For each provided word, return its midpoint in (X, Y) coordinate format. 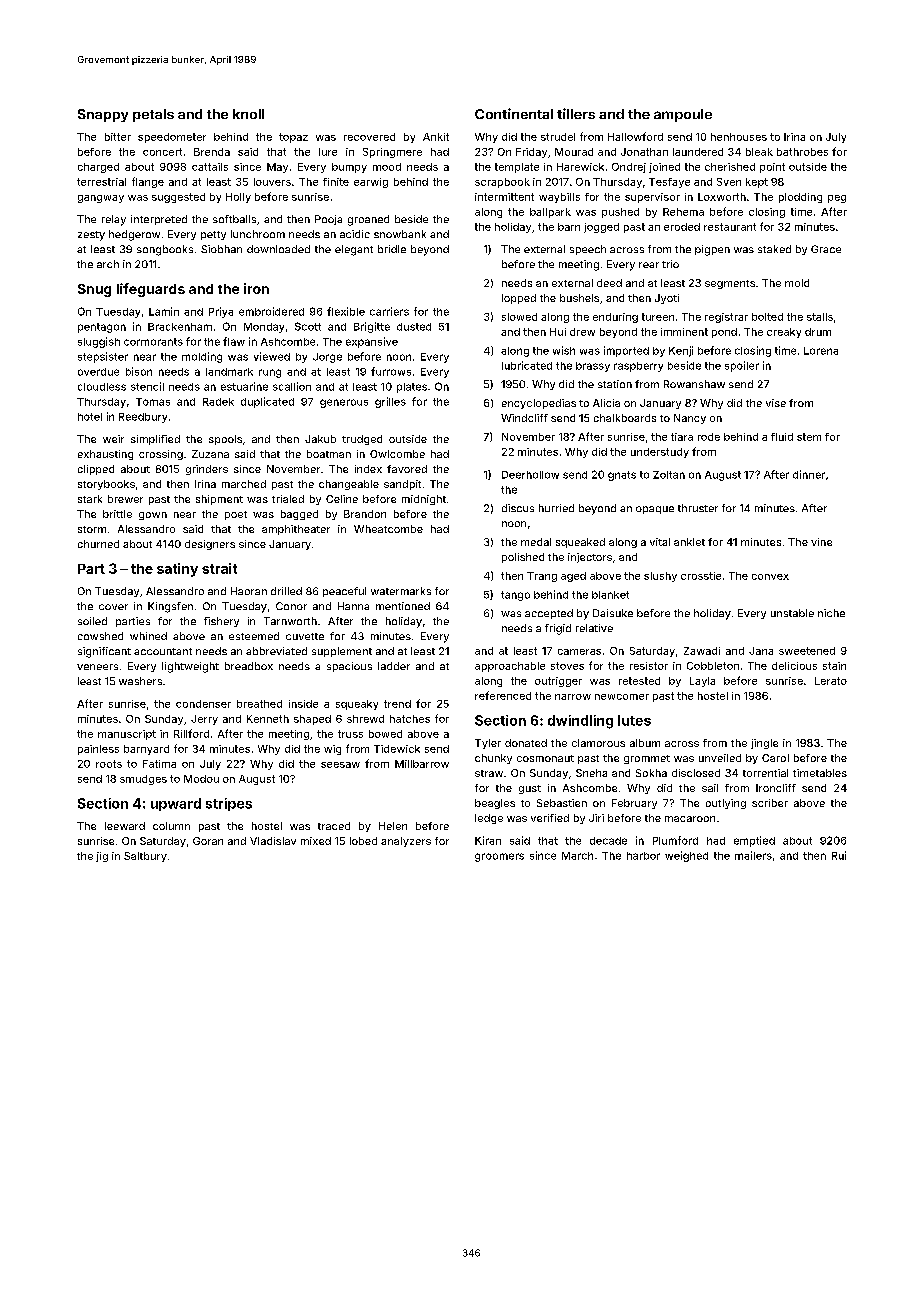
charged (98, 168)
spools (225, 440)
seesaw (340, 765)
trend (397, 704)
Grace (826, 249)
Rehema (683, 212)
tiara (682, 437)
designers (210, 545)
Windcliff (524, 418)
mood (387, 167)
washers (140, 681)
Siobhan (221, 249)
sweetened (807, 651)
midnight (424, 500)
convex (770, 577)
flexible (346, 311)
